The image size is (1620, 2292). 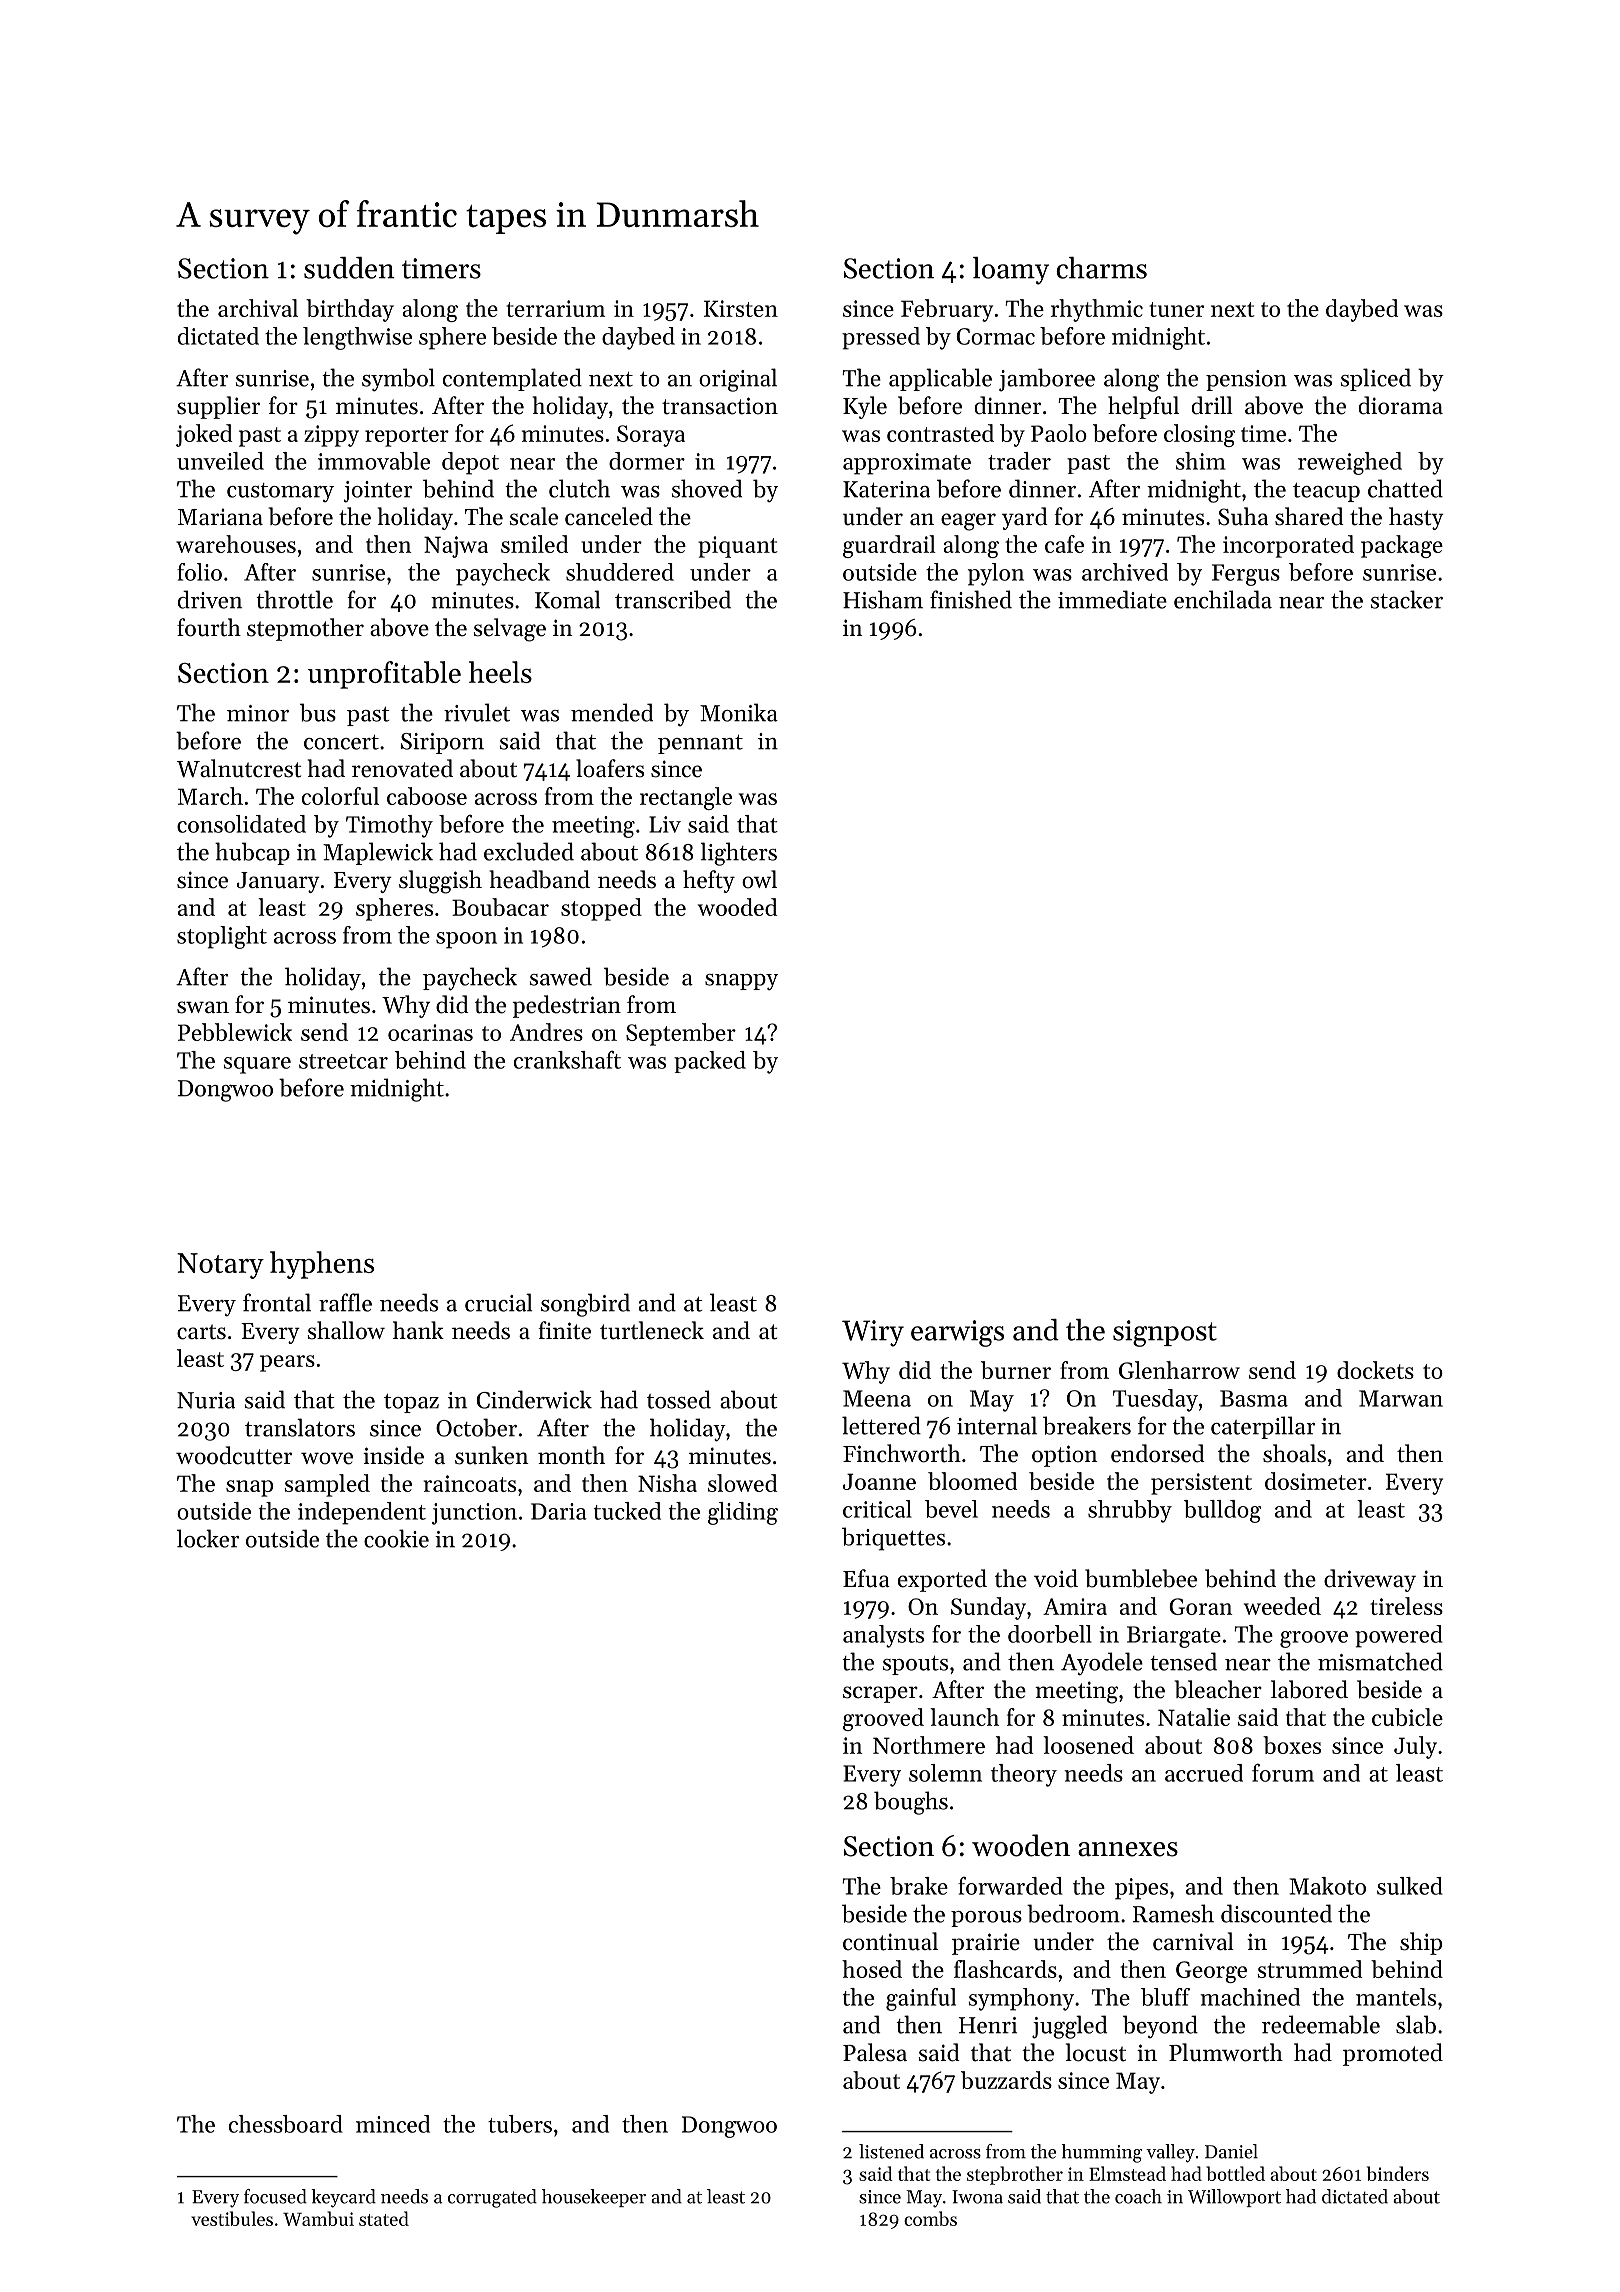 What do you see at coordinates (759, 879) in the screenshot?
I see `owl` at bounding box center [759, 879].
